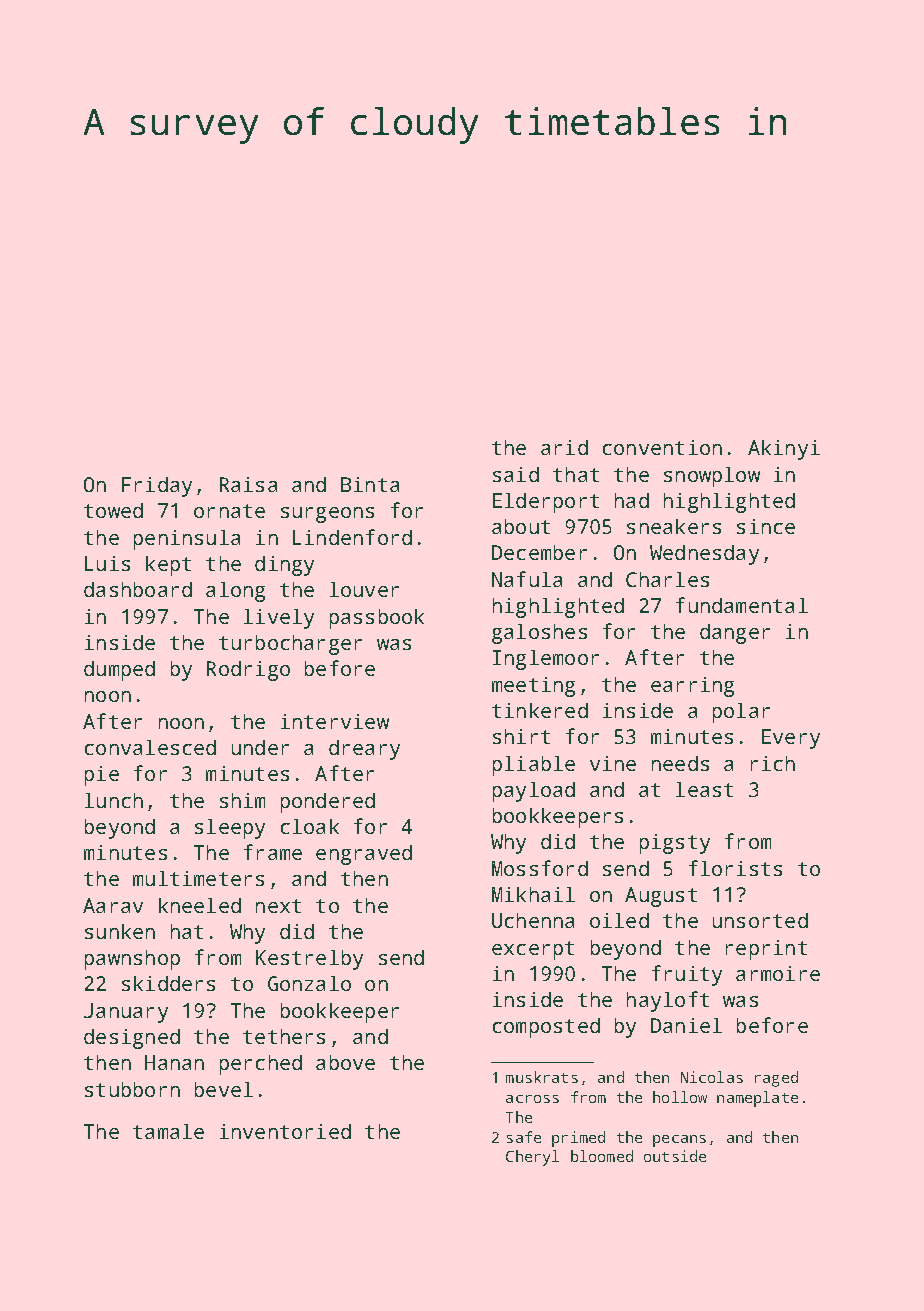 Image resolution: width=924 pixels, height=1311 pixels. Describe the element at coordinates (364, 589) in the screenshot. I see `louver` at that location.
